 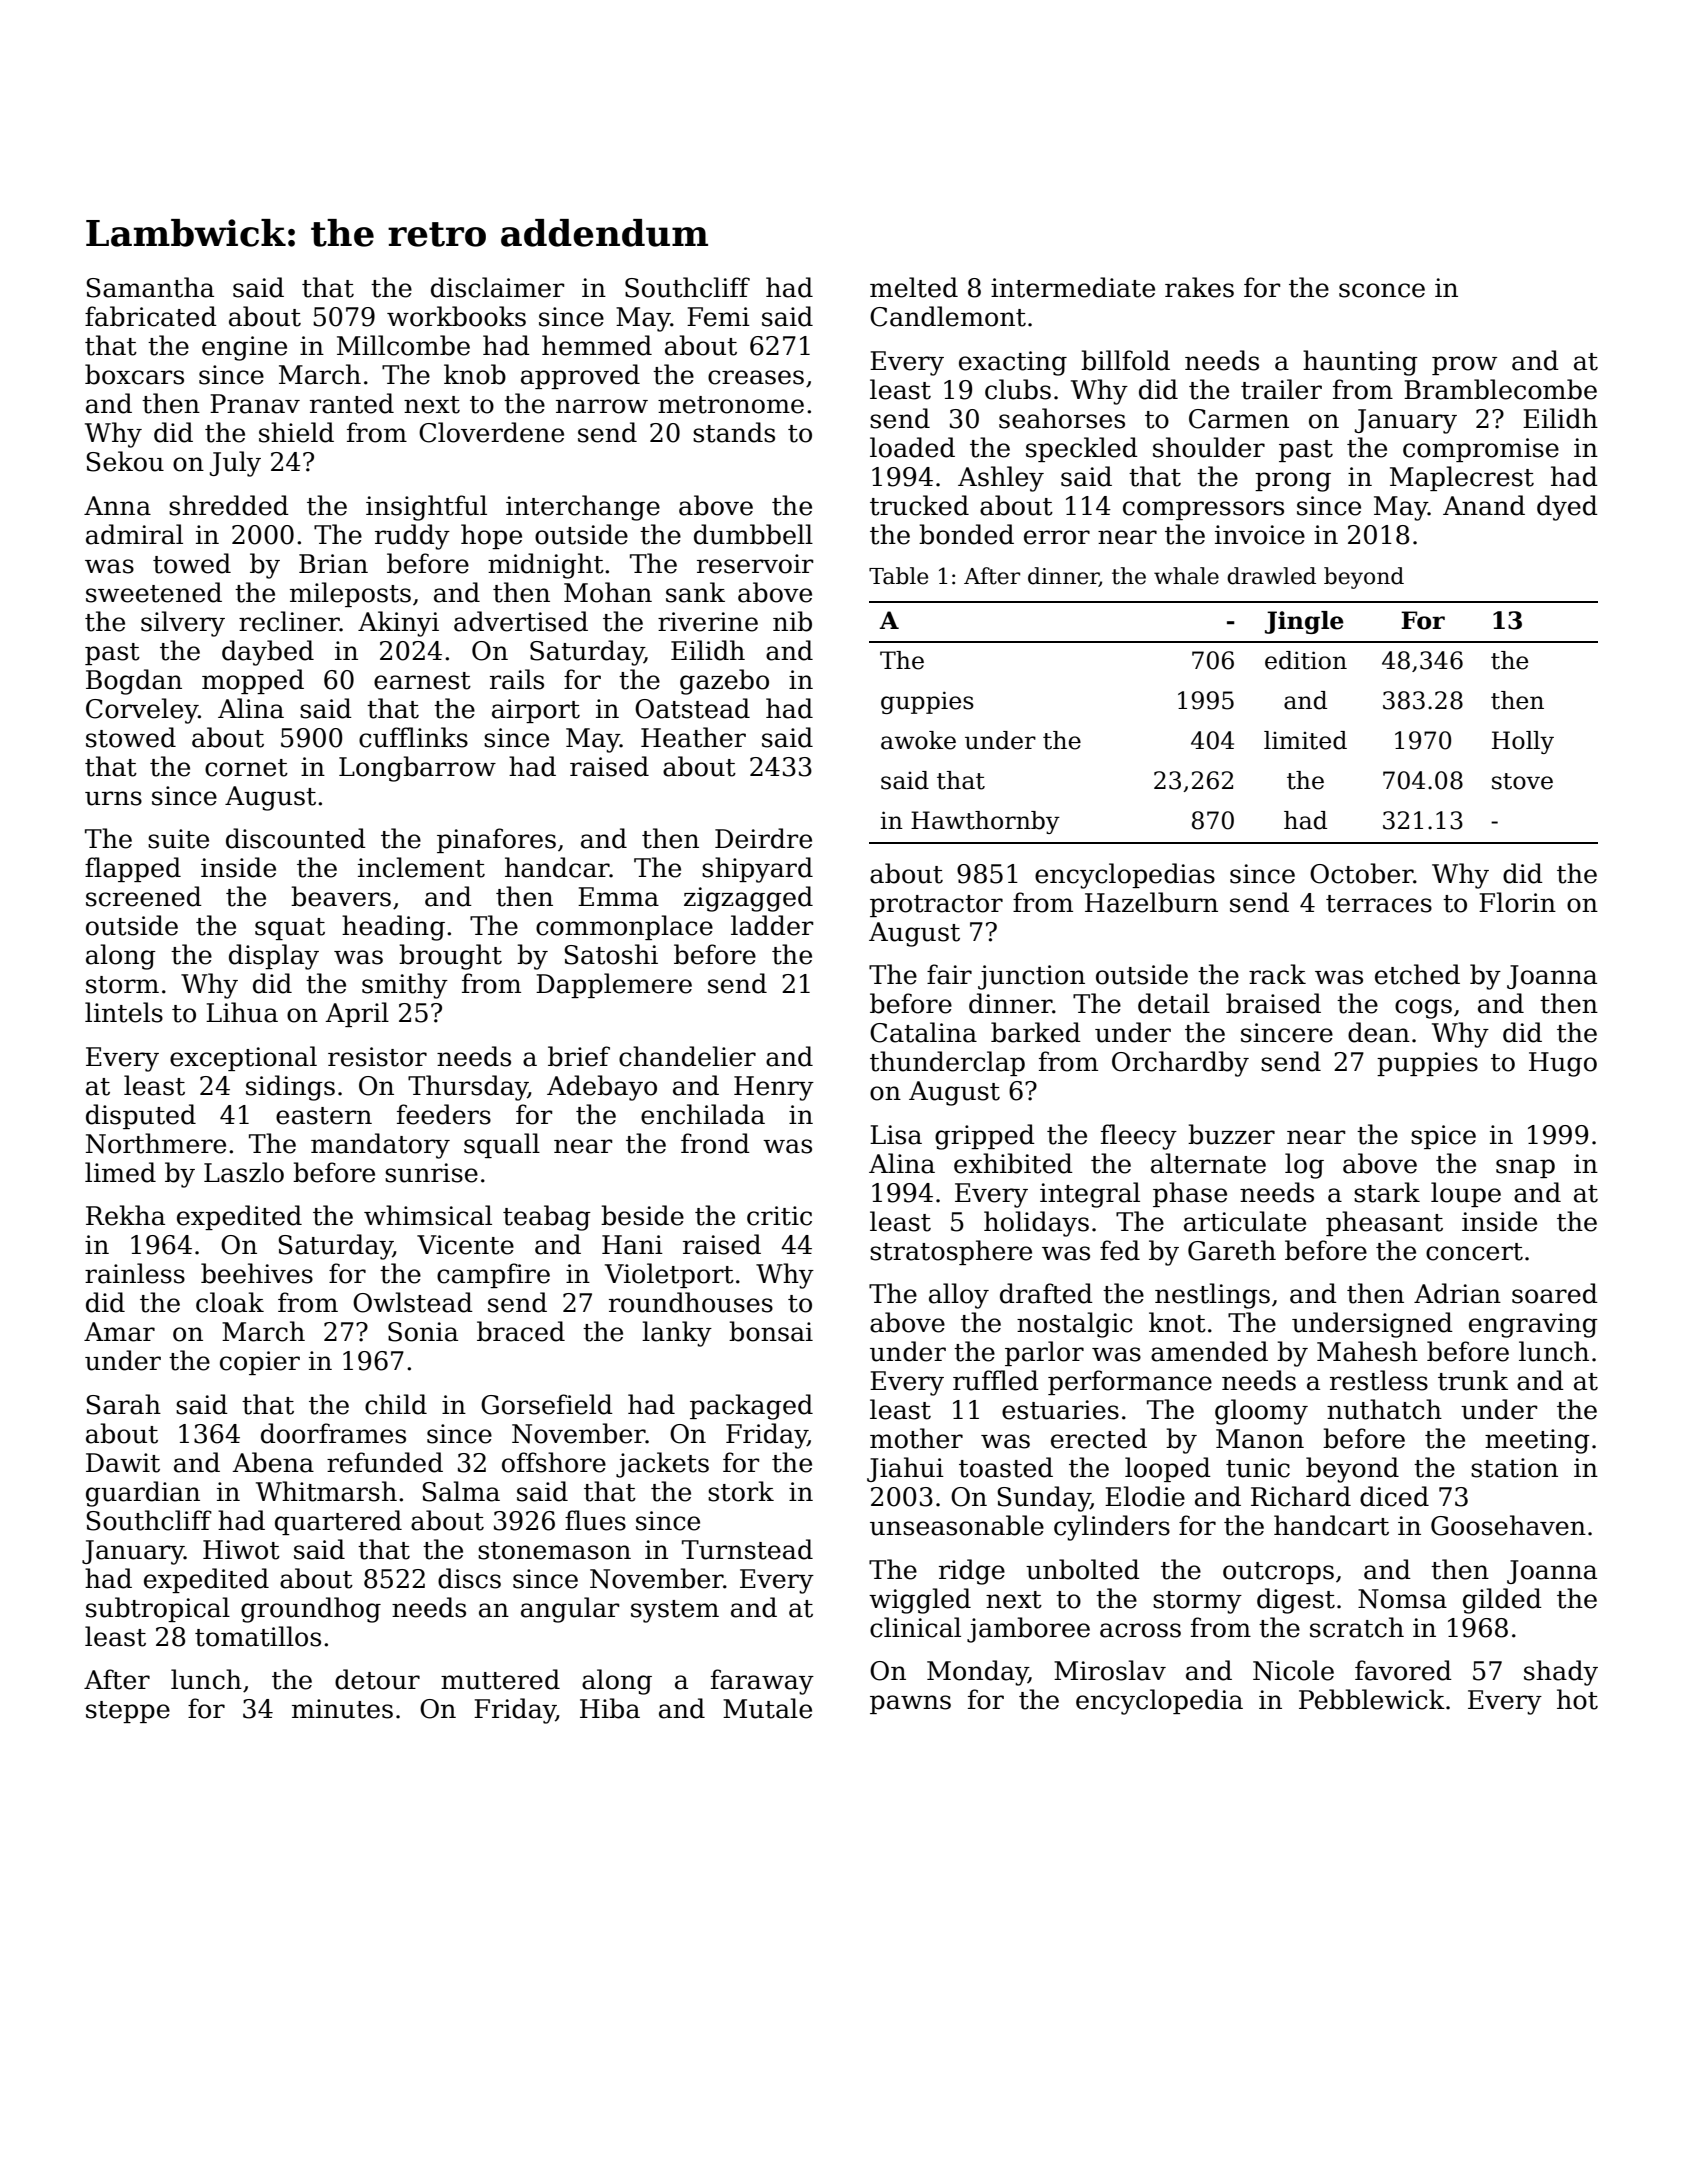 I want to click on frond, so click(x=715, y=1143).
